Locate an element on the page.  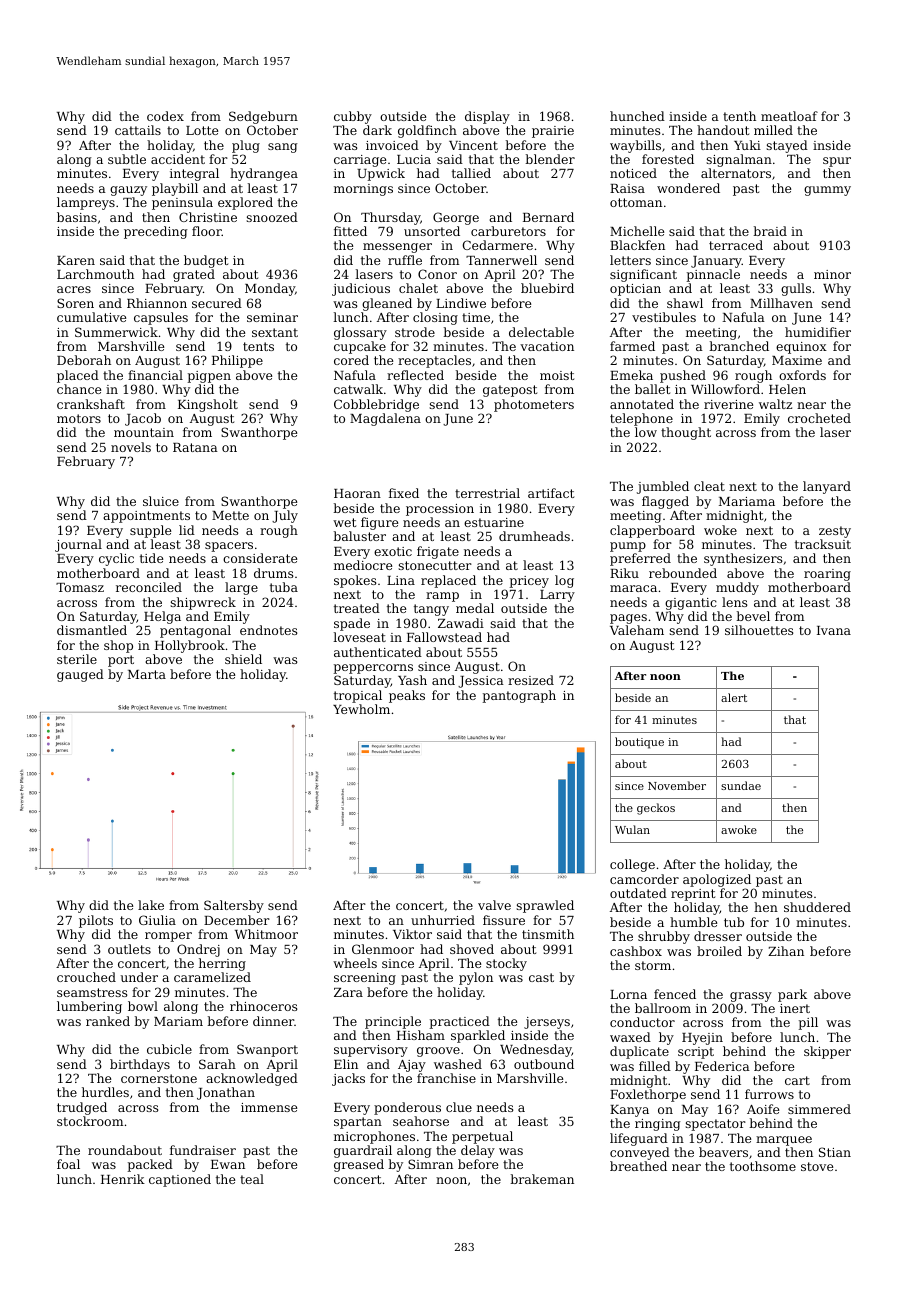
Hyejin is located at coordinates (702, 1039).
